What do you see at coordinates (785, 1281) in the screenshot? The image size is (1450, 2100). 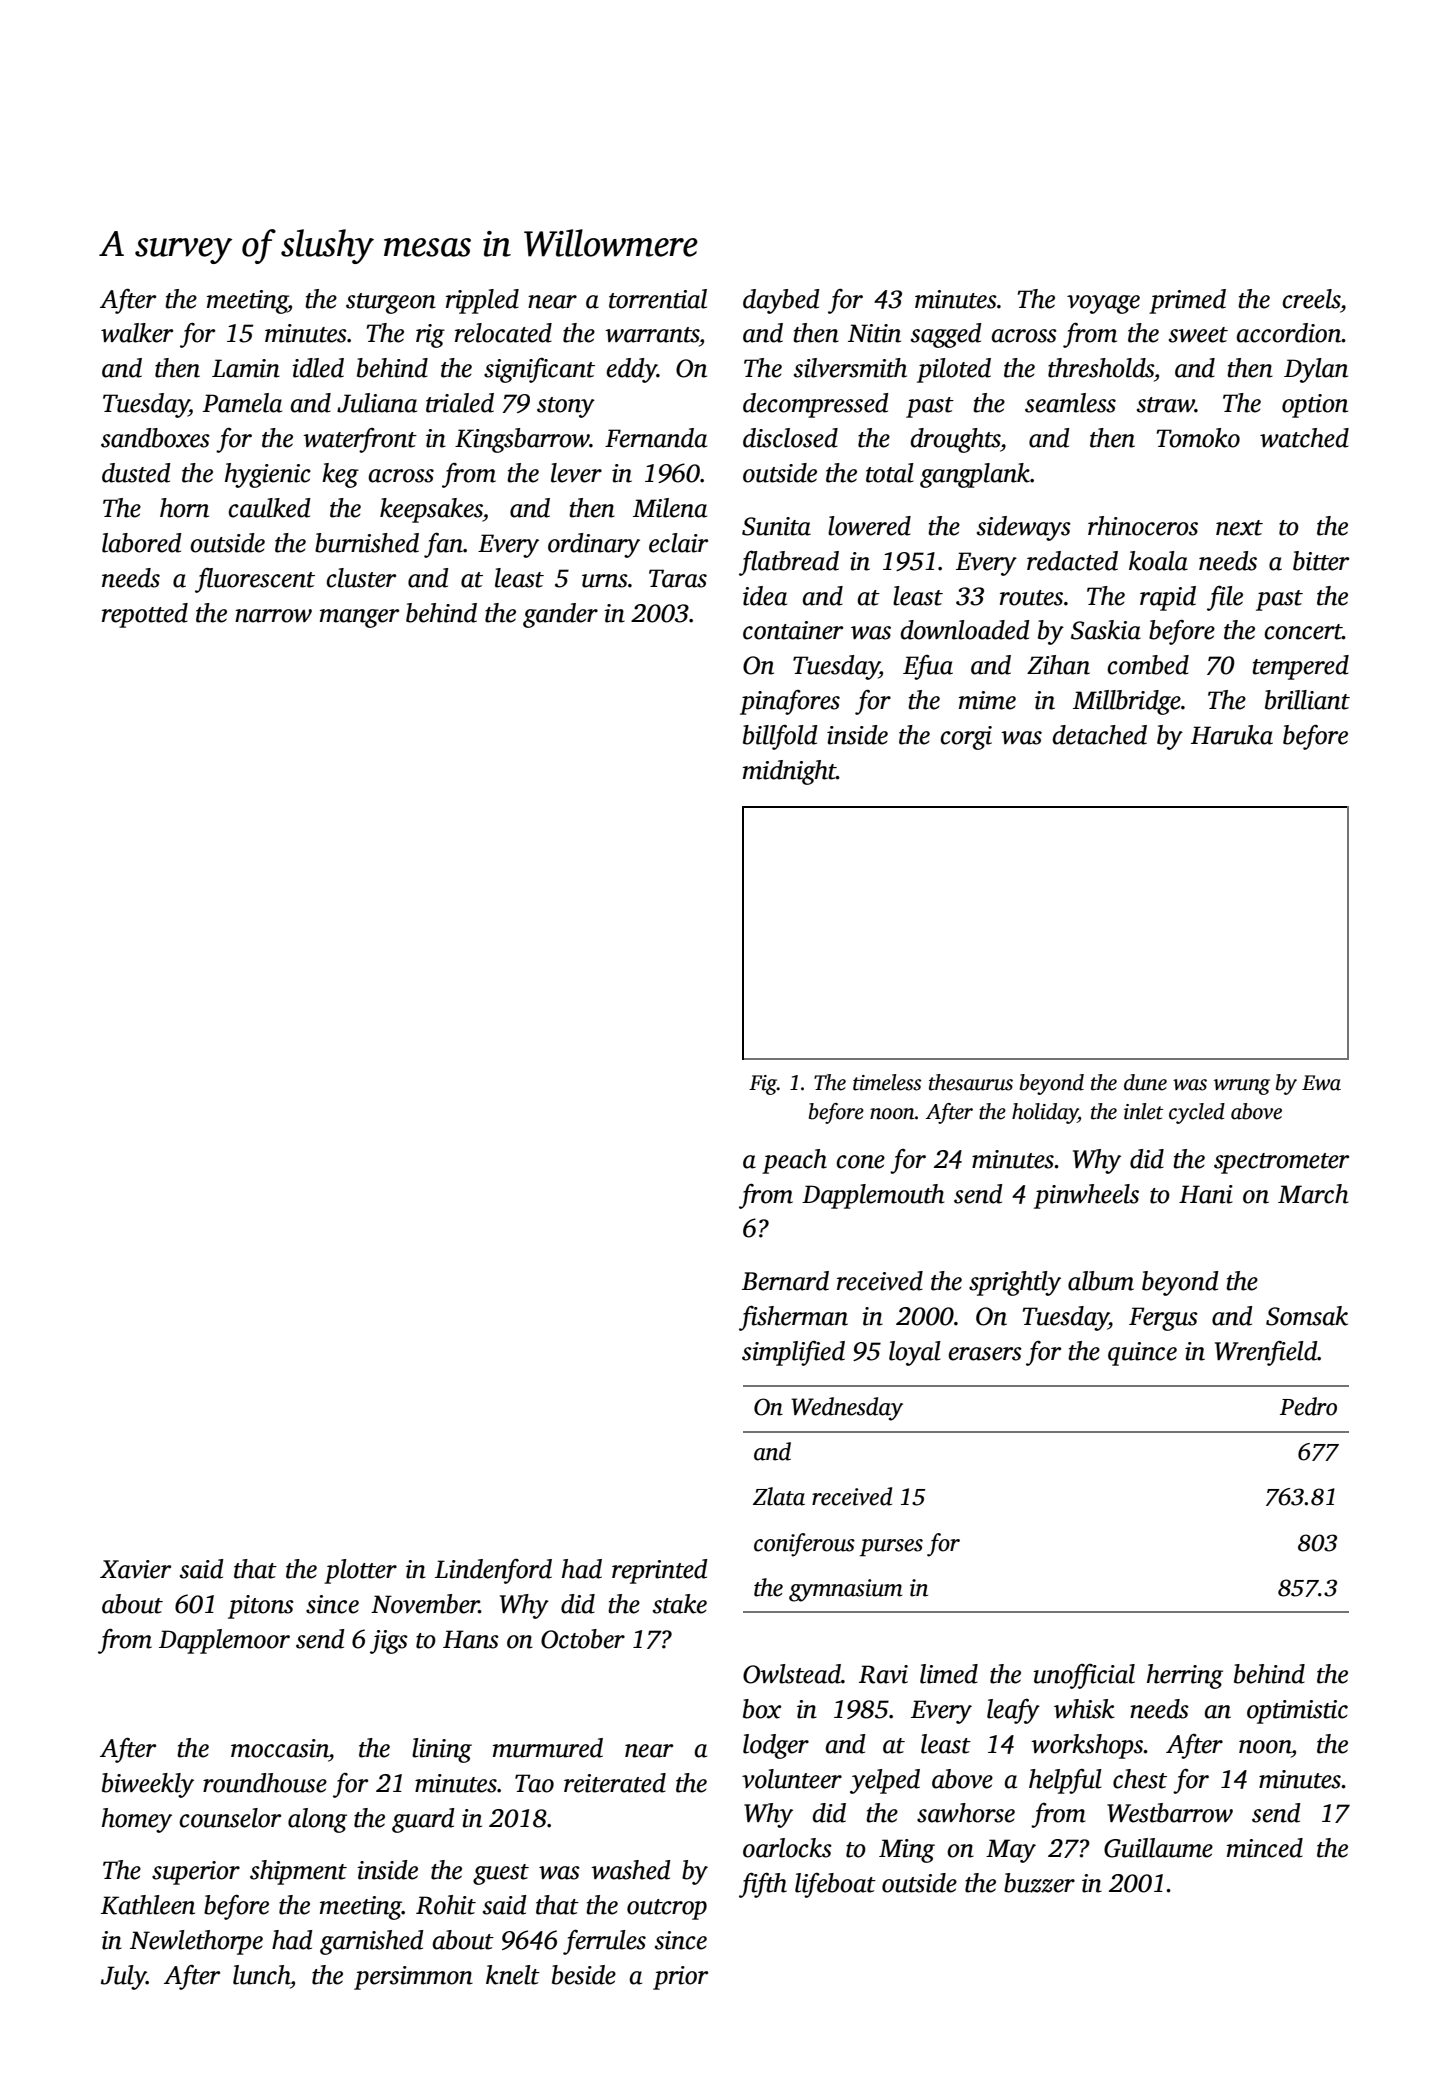 I see `Bernard` at bounding box center [785, 1281].
